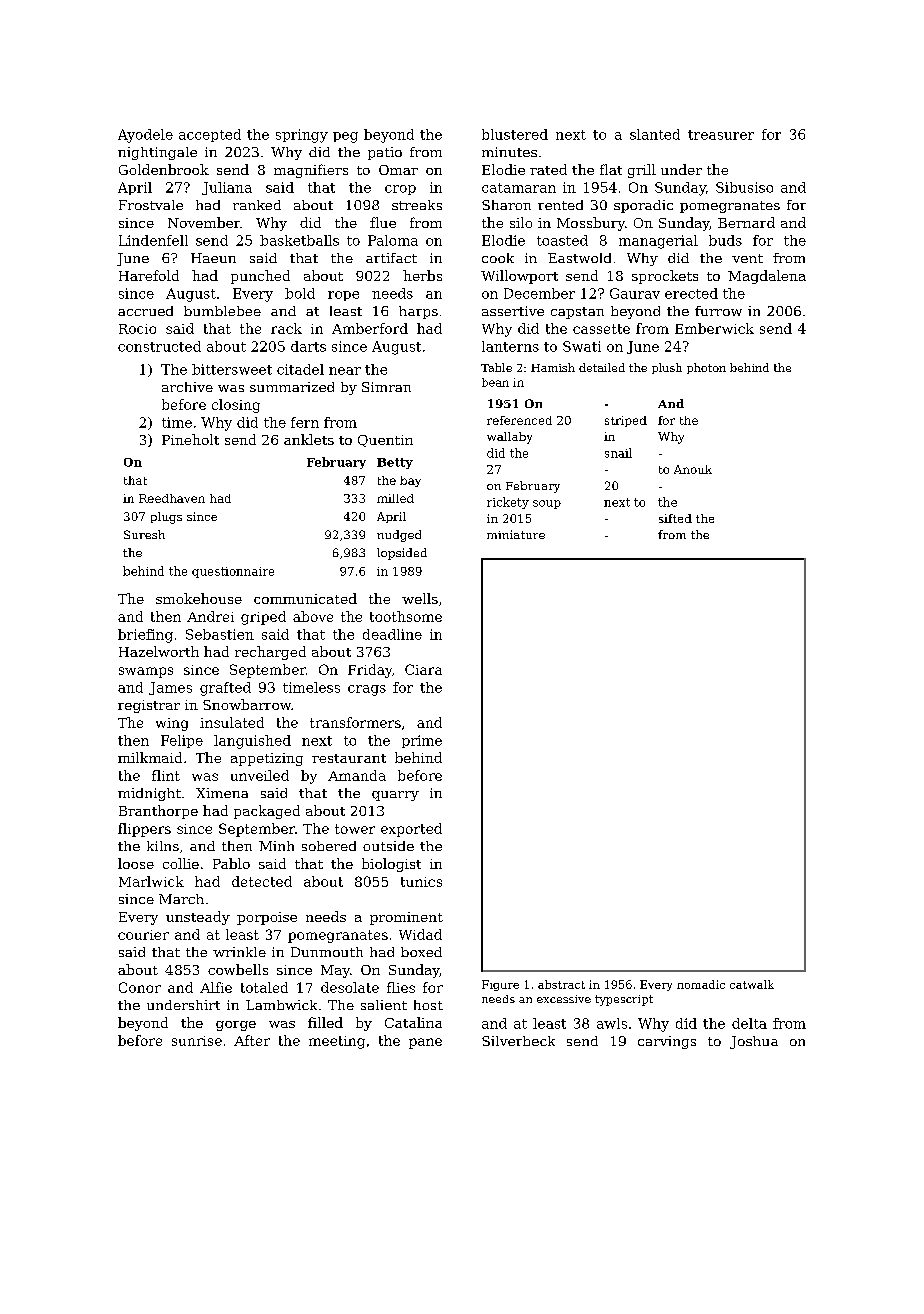 The height and width of the document is (1314, 924). Describe the element at coordinates (252, 1040) in the document. I see `After` at that location.
